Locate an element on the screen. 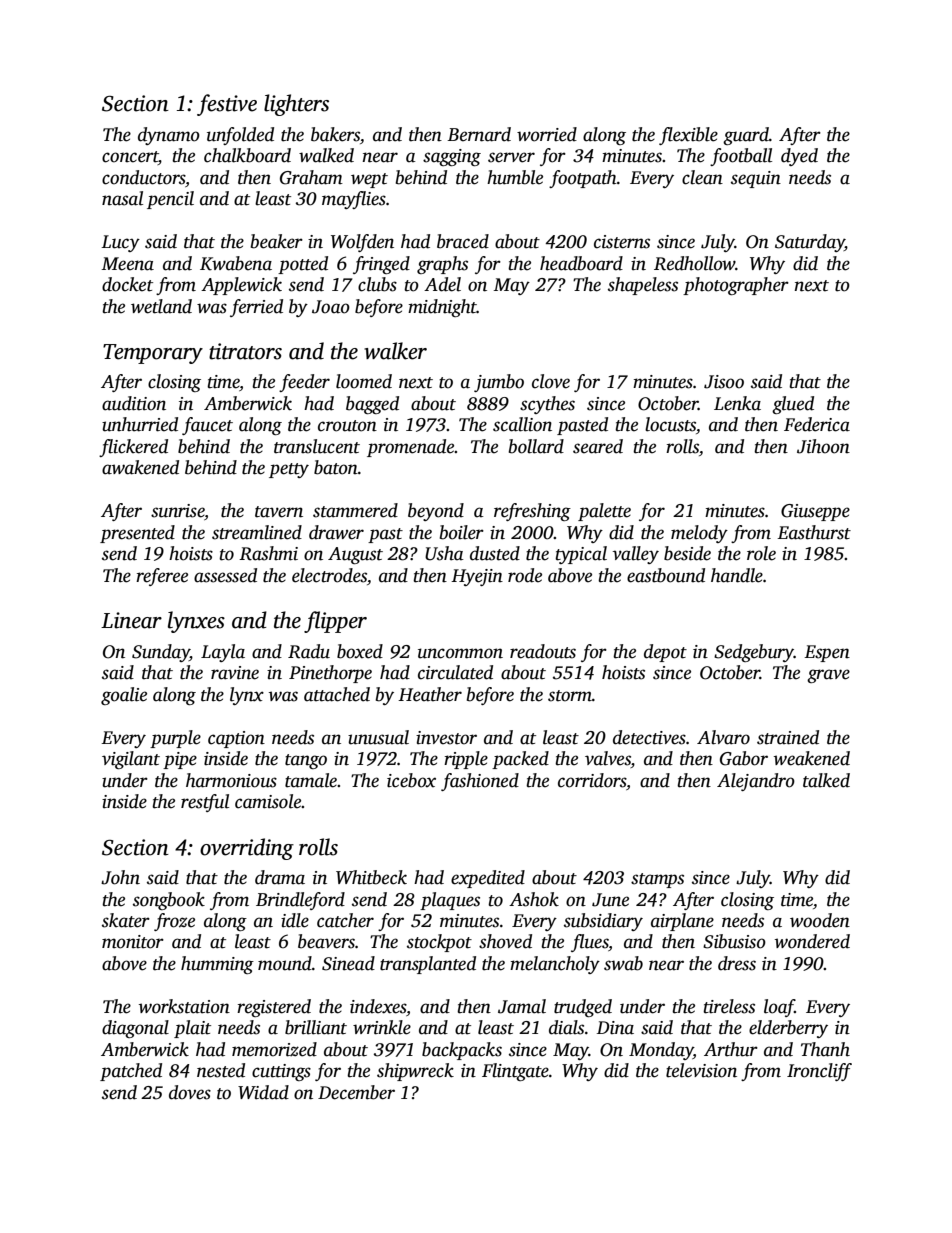 The width and height of the screenshot is (952, 1233). pencil is located at coordinates (170, 200).
